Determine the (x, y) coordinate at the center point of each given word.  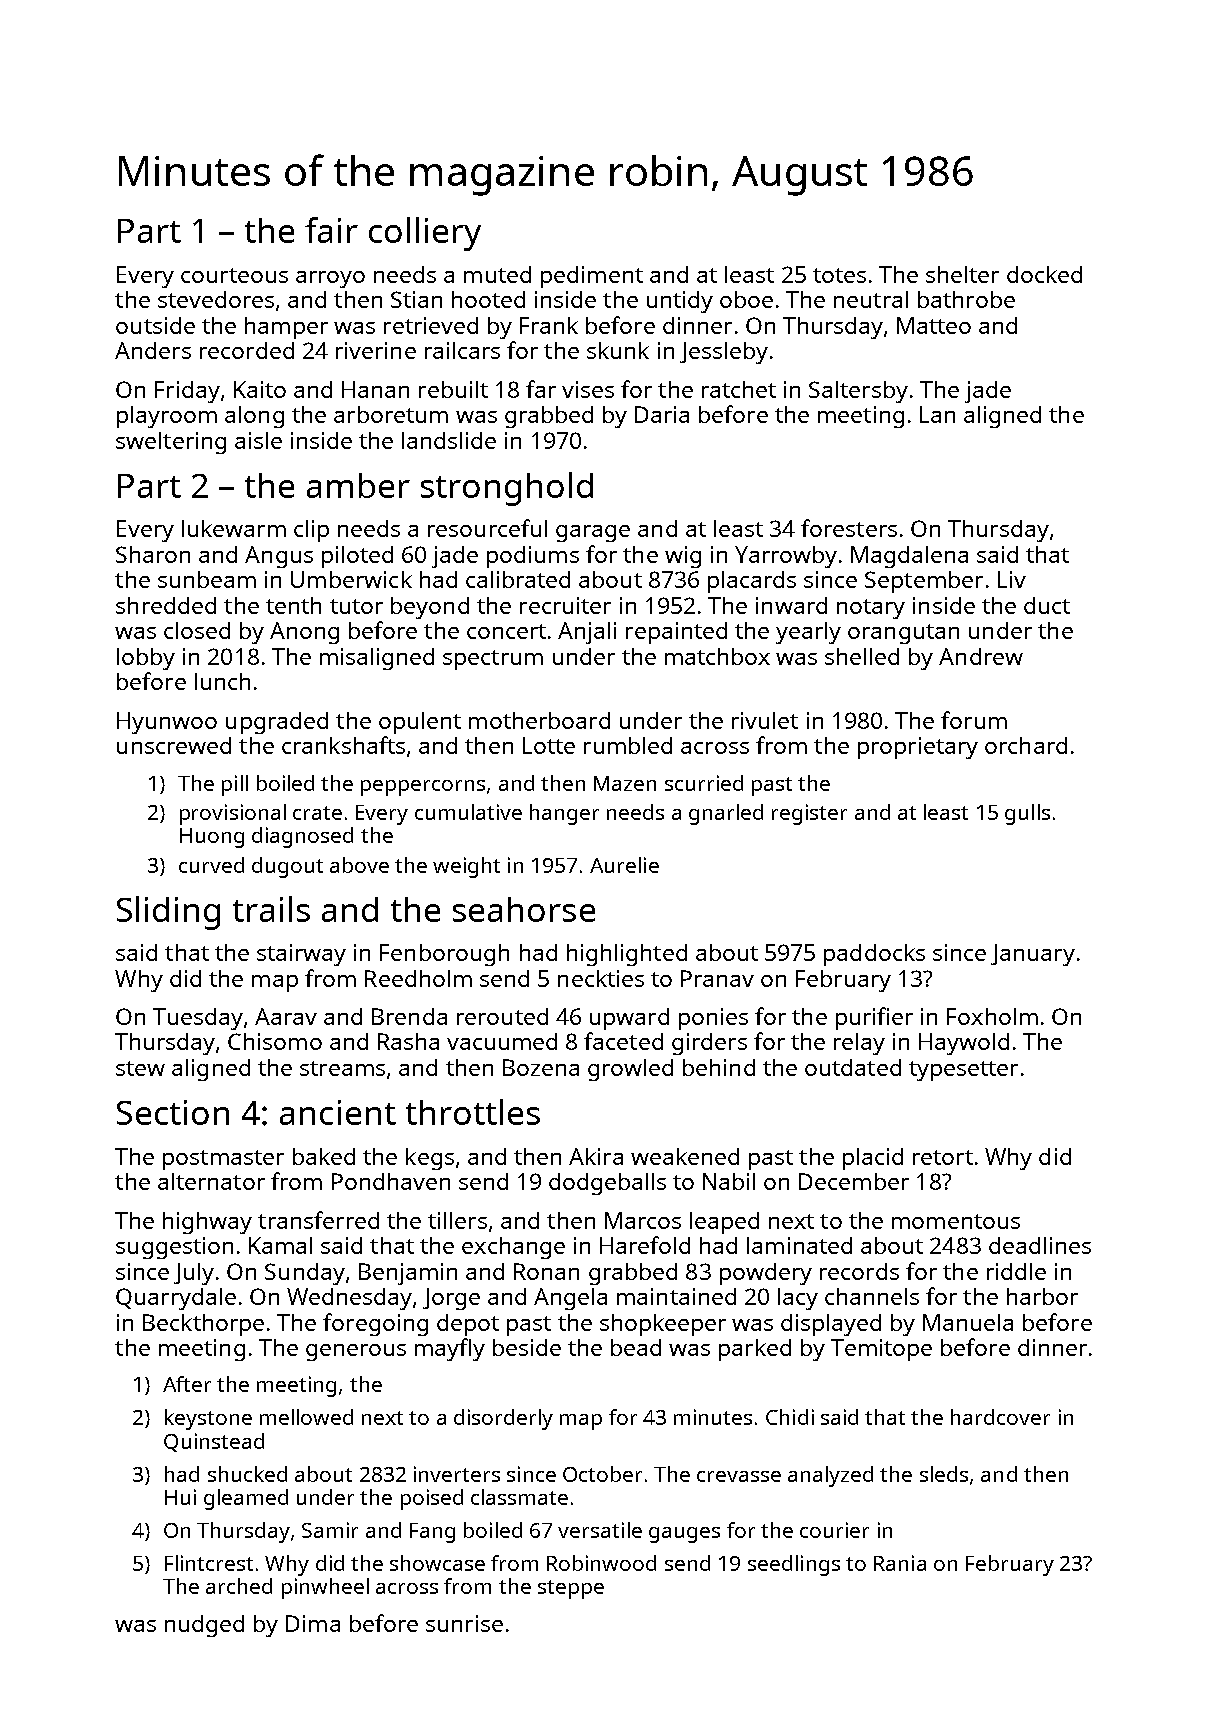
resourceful (487, 528)
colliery (425, 234)
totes (839, 275)
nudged (204, 1626)
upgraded (277, 723)
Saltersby (858, 392)
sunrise (464, 1623)
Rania (900, 1563)
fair (331, 230)
